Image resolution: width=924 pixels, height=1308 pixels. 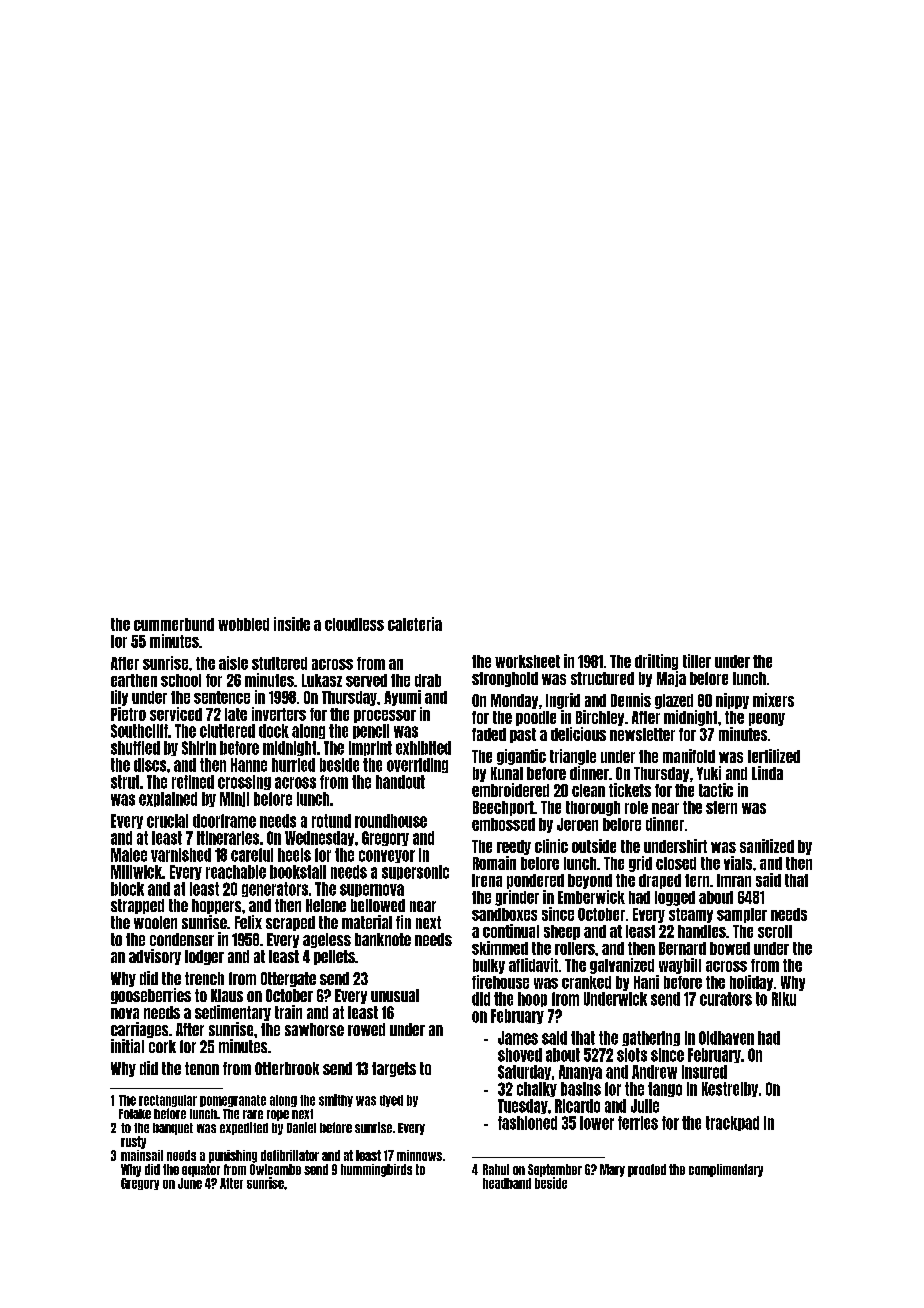 What do you see at coordinates (697, 661) in the screenshot?
I see `tiller` at bounding box center [697, 661].
